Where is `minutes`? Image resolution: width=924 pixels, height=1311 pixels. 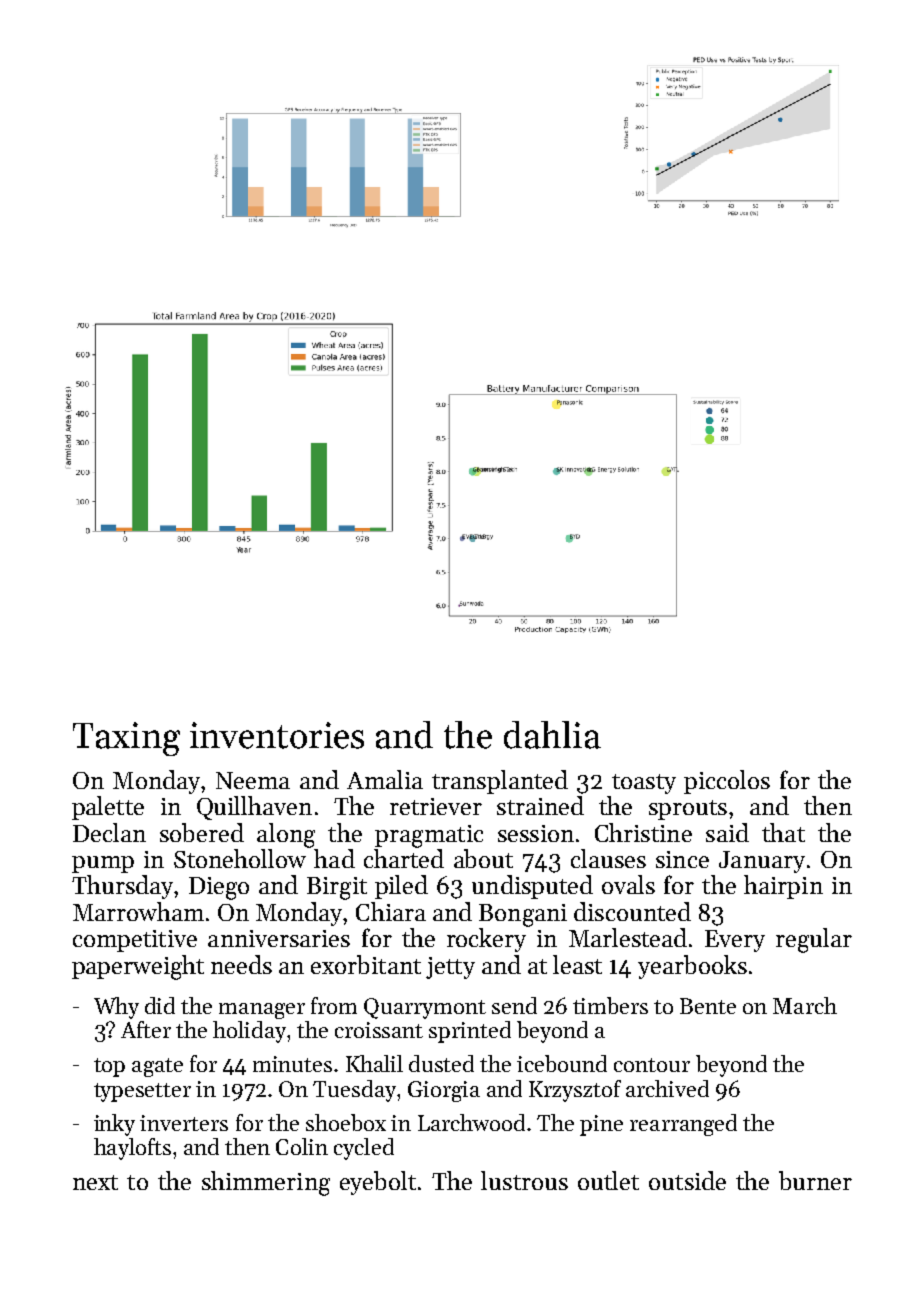
minutes is located at coordinates (292, 1064).
